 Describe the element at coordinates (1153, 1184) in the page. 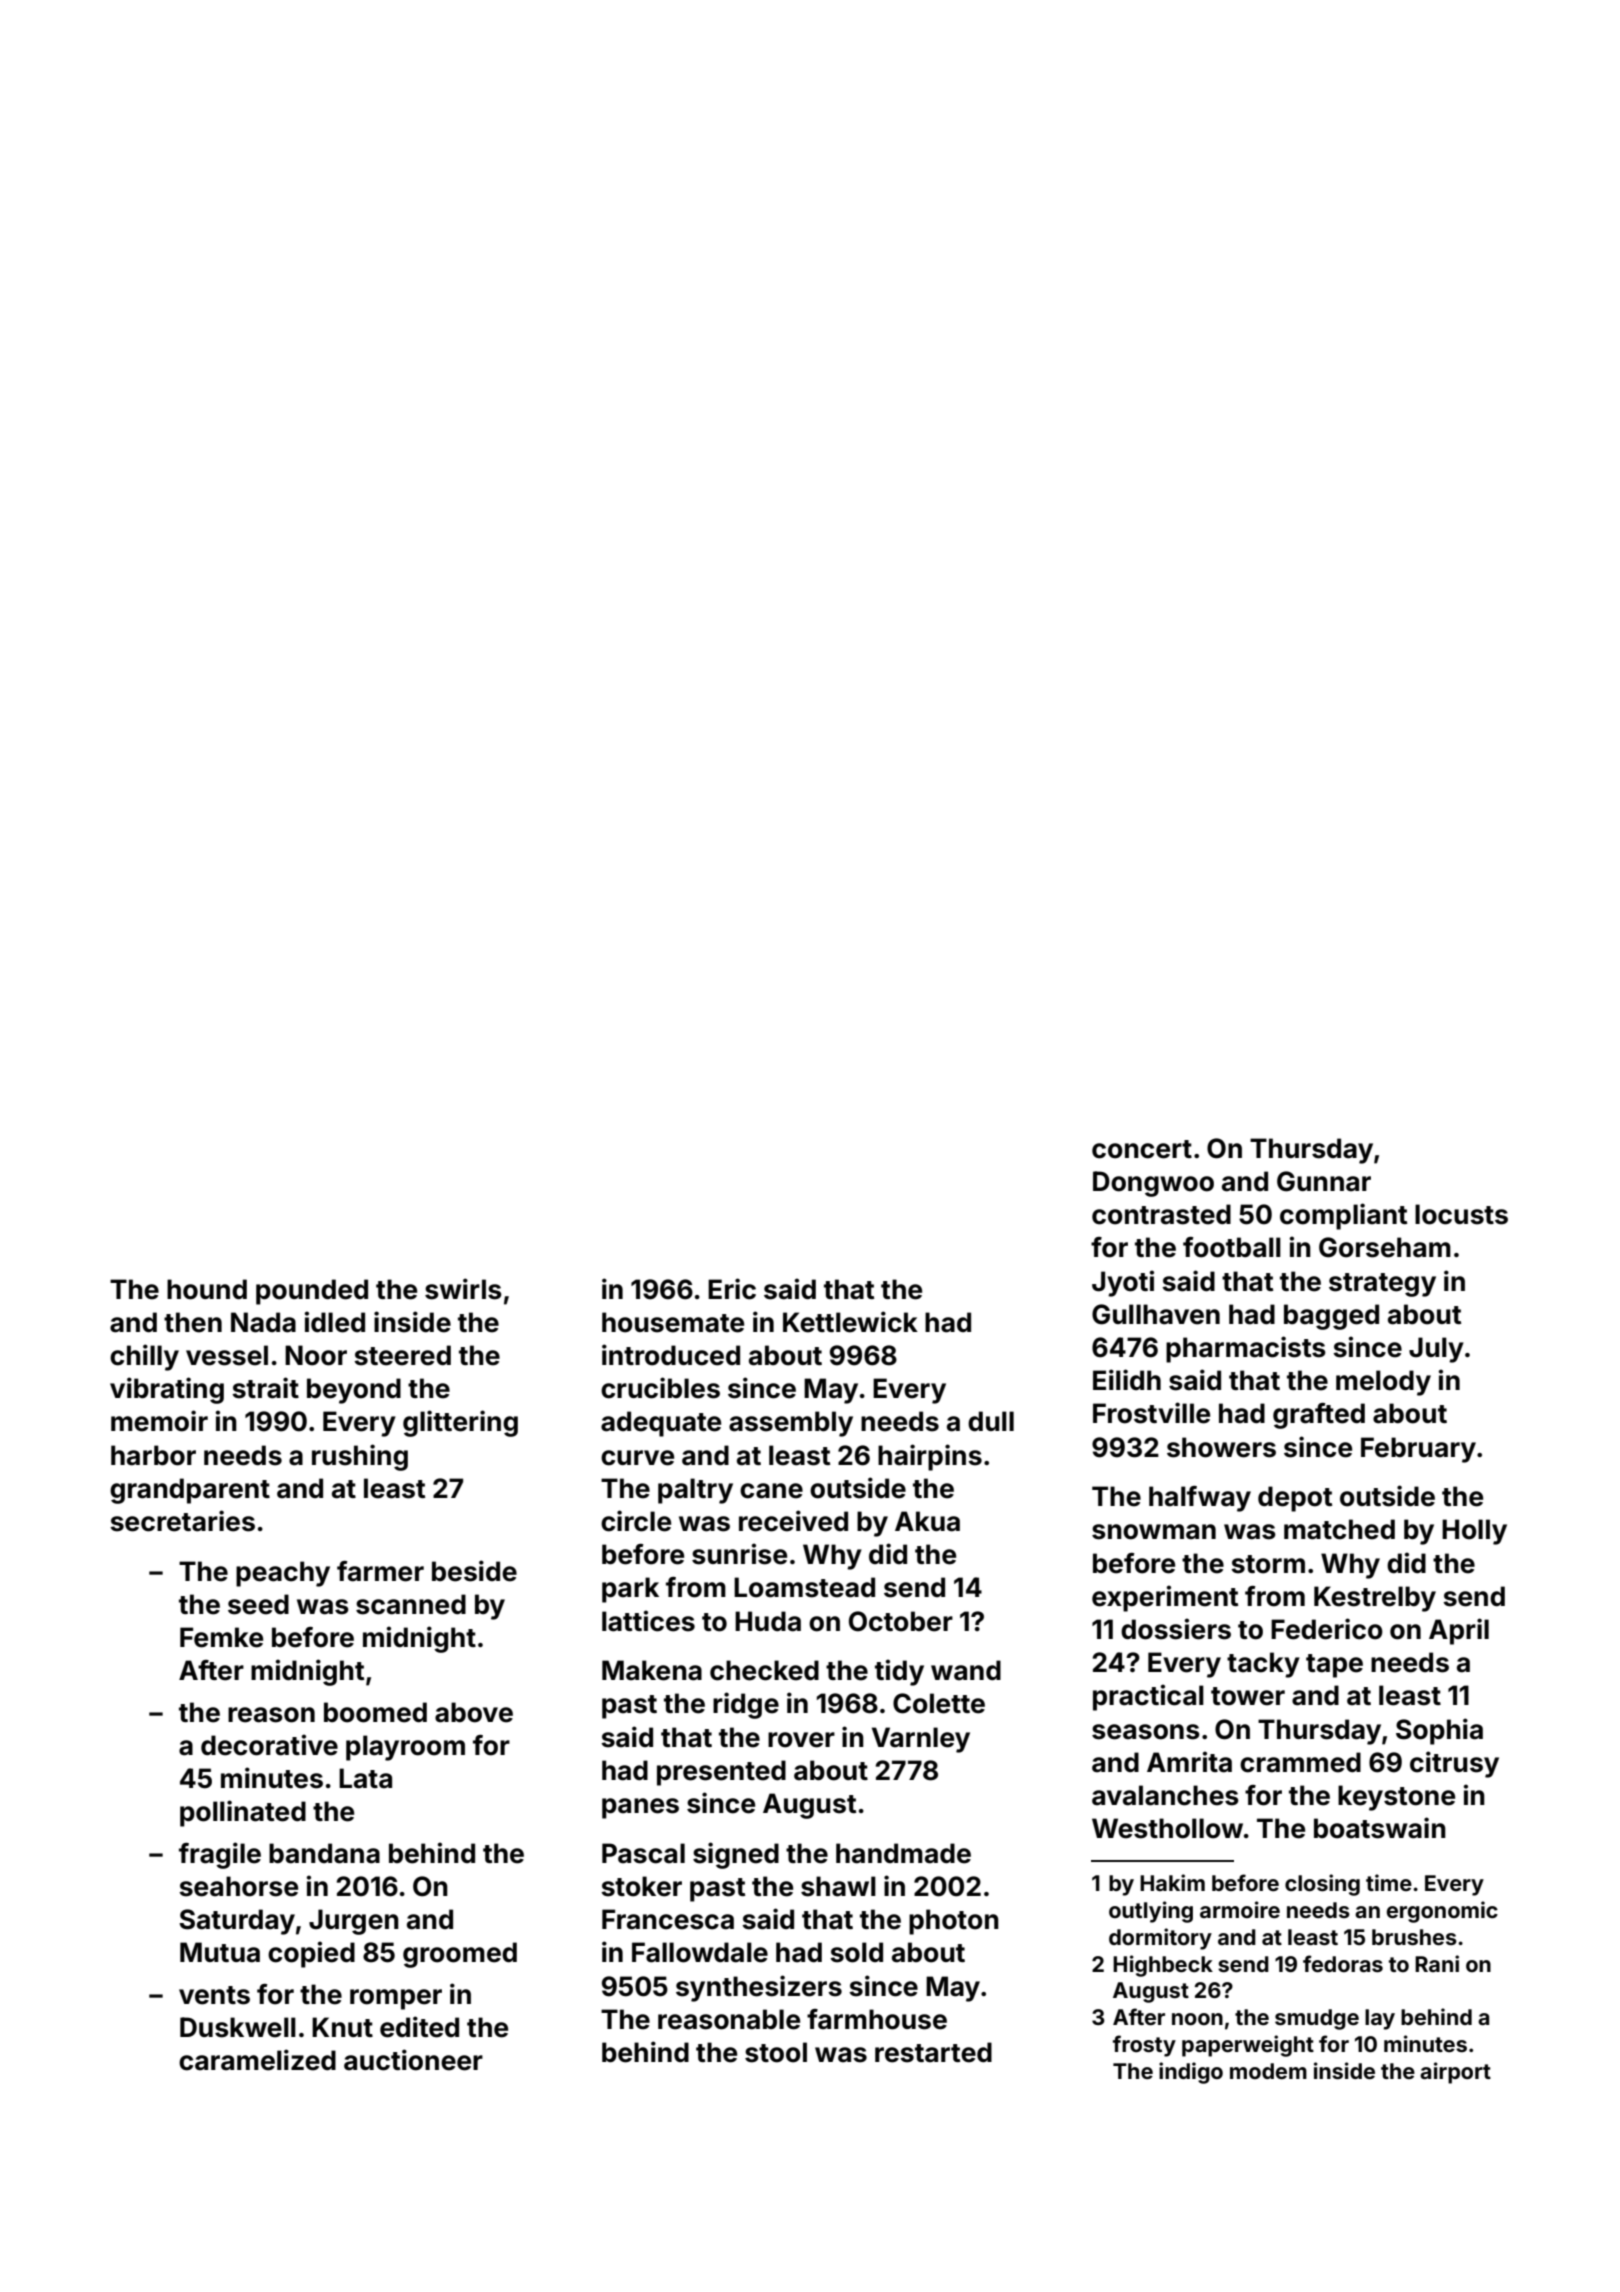

I see `Dongwoo` at that location.
